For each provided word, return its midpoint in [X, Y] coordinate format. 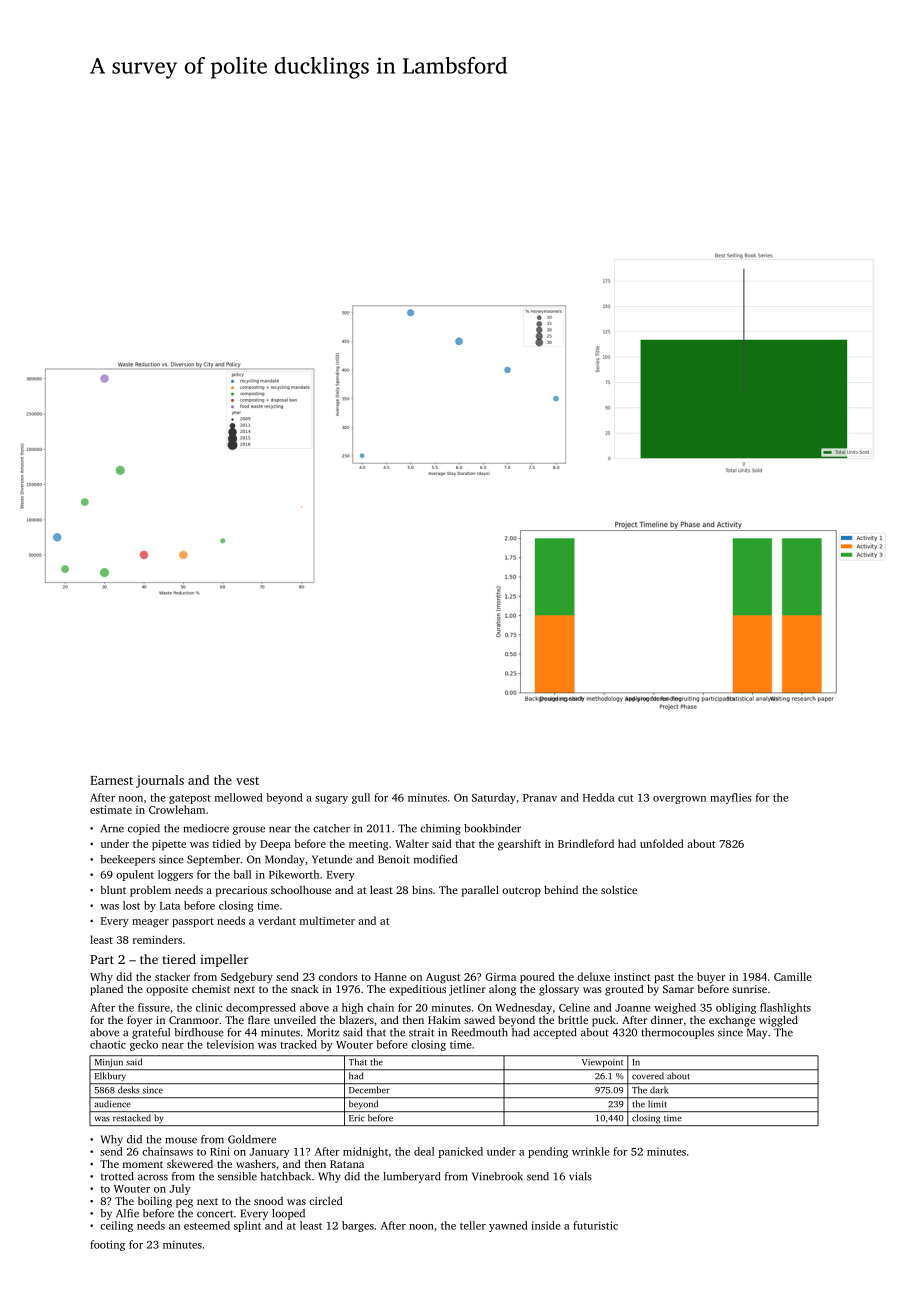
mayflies [730, 798]
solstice [619, 889]
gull [361, 798]
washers [256, 1163]
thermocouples [677, 1033]
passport [193, 922]
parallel [480, 891]
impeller [224, 960]
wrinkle [591, 1151]
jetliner [467, 990]
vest [247, 781]
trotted [117, 1176]
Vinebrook [497, 1176]
